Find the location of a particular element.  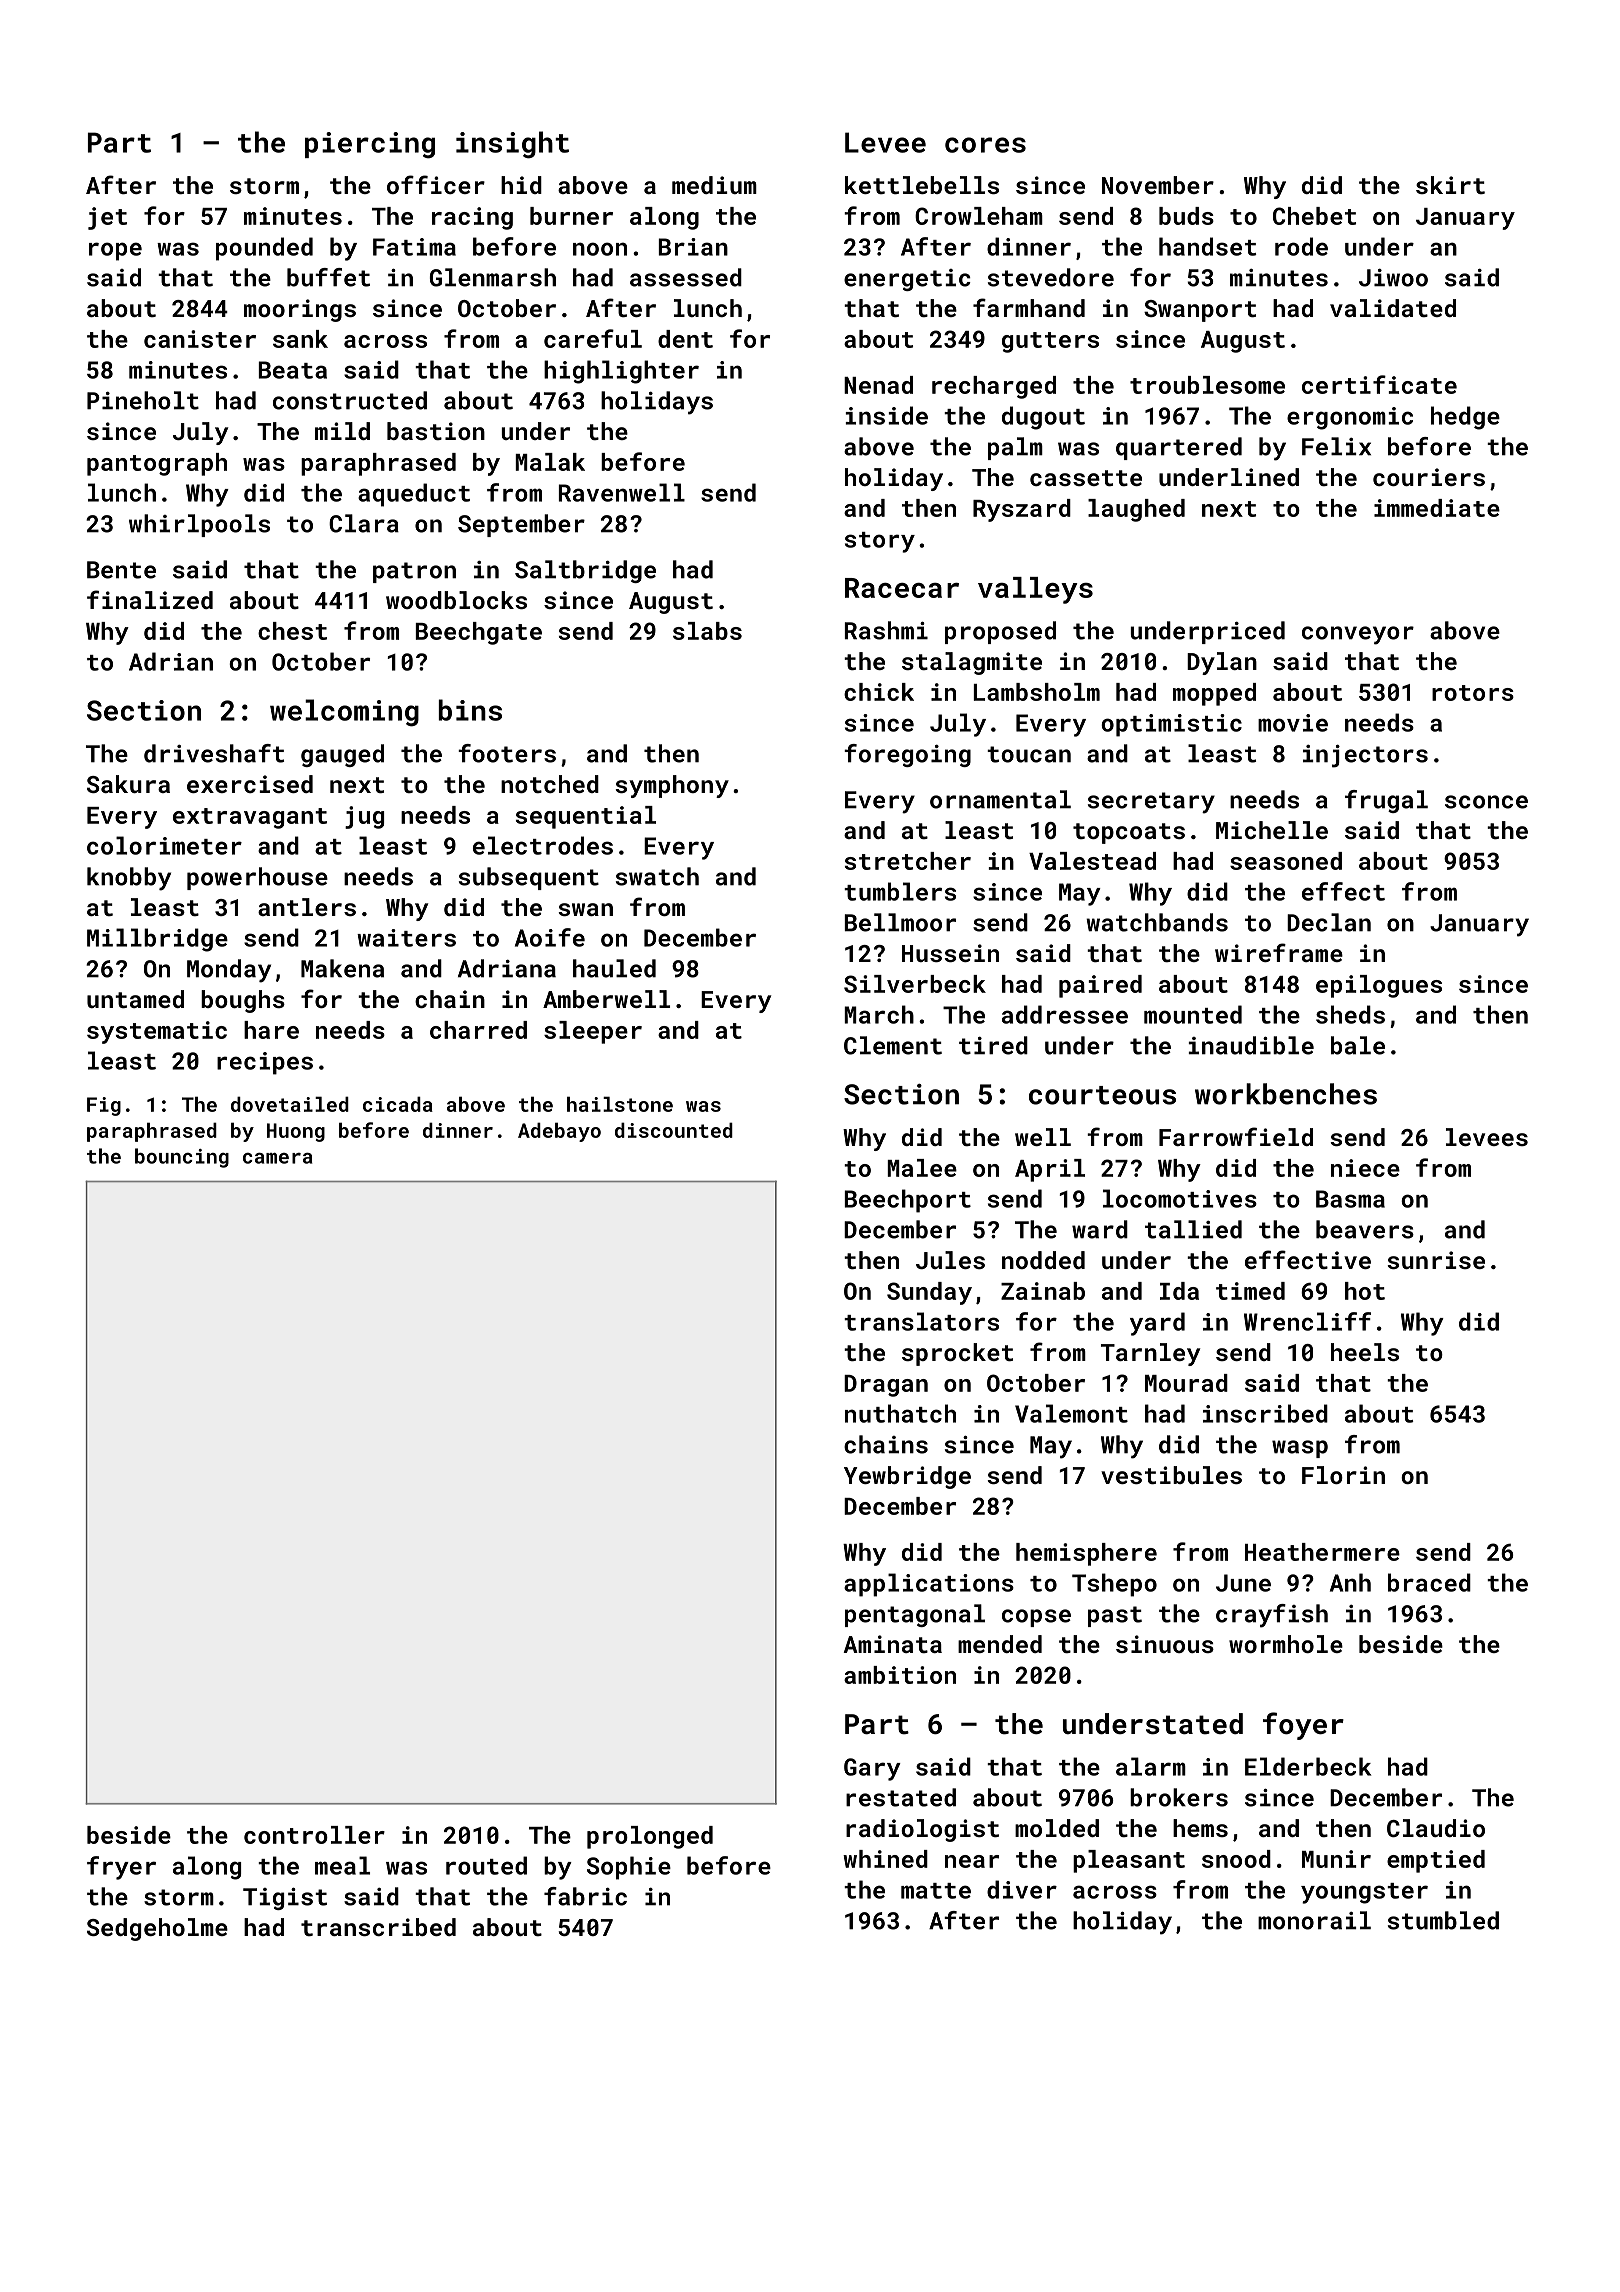

insight is located at coordinates (512, 145).
